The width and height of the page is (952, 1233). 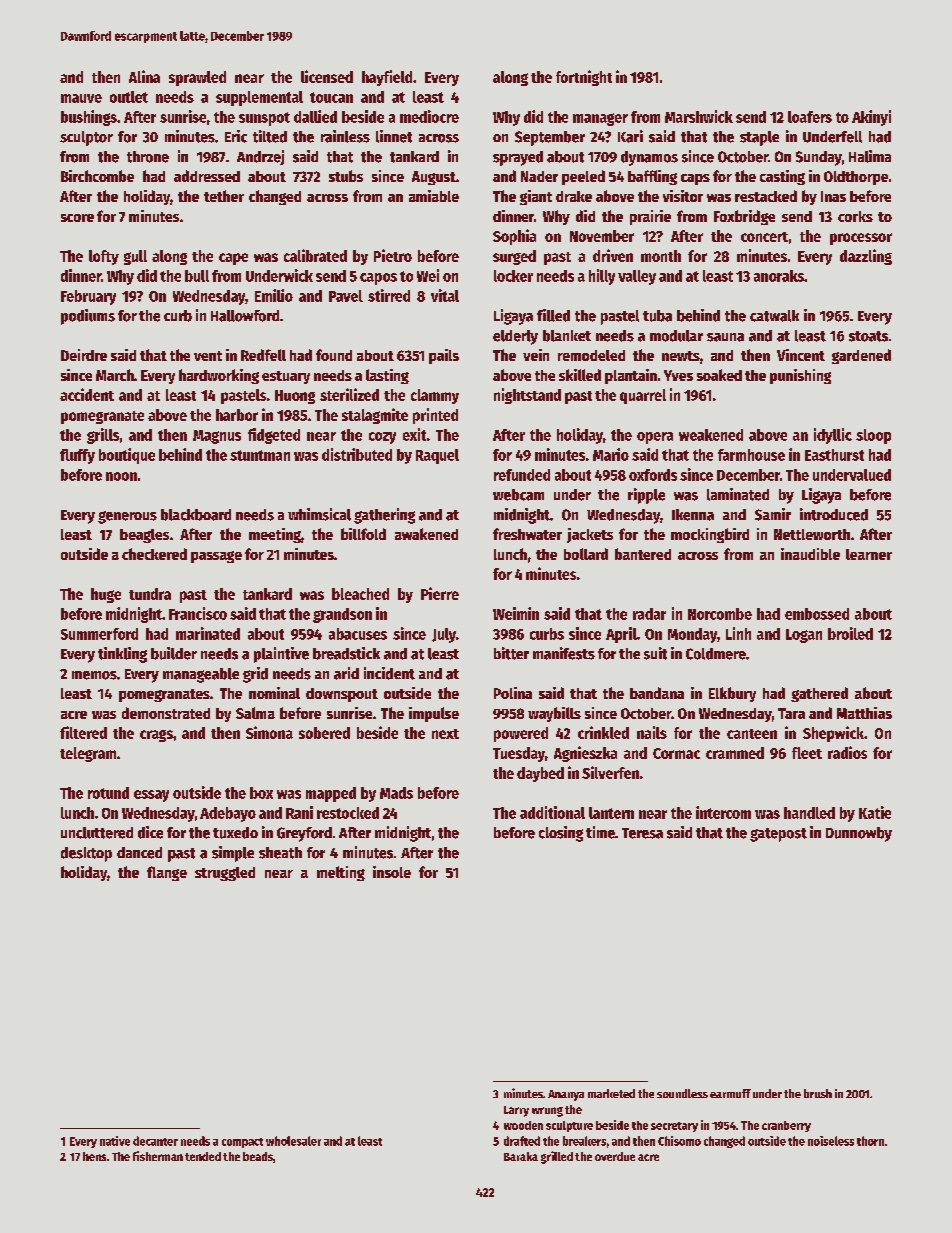 I want to click on Akinyi, so click(x=871, y=118).
